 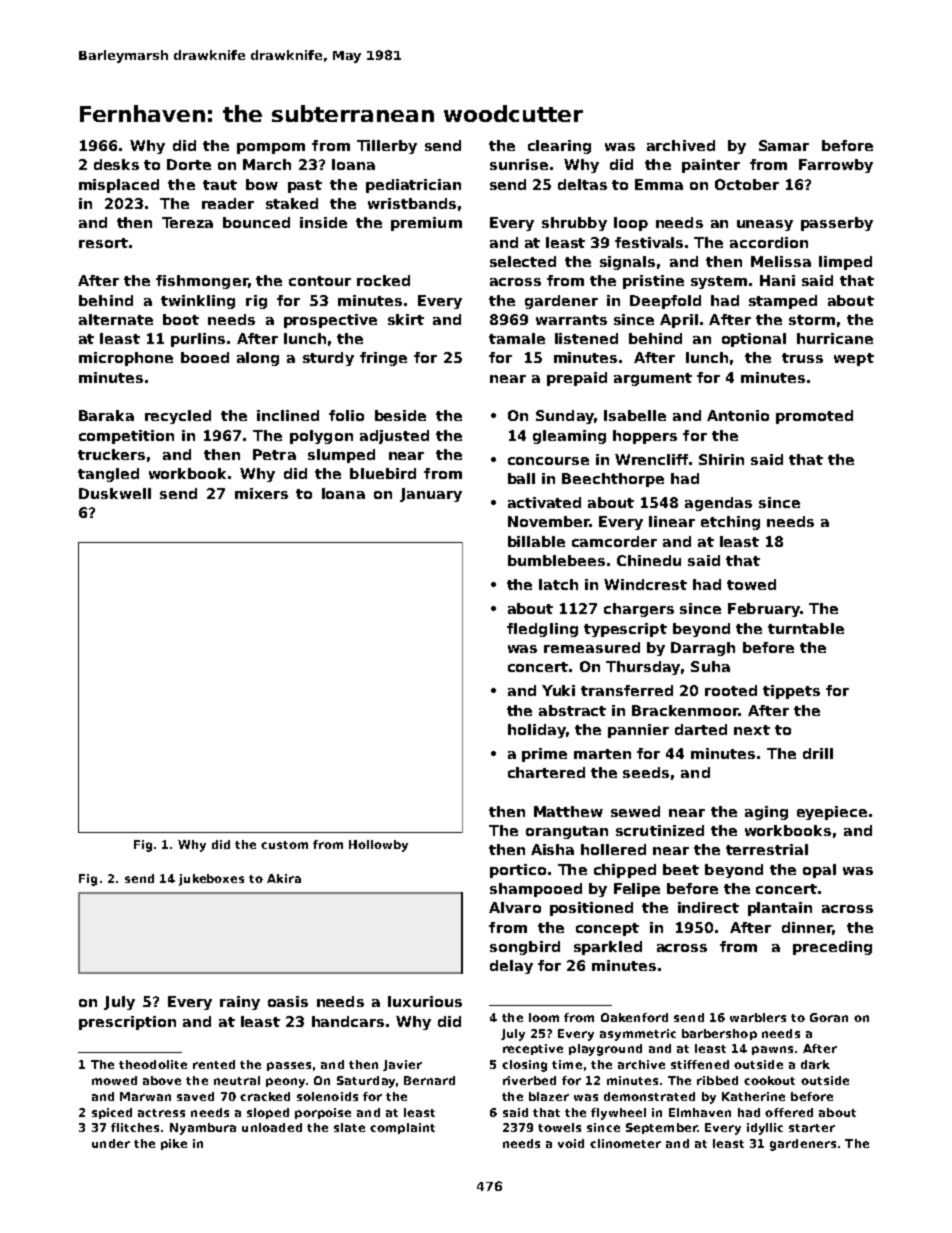 What do you see at coordinates (261, 493) in the screenshot?
I see `mixers` at bounding box center [261, 493].
